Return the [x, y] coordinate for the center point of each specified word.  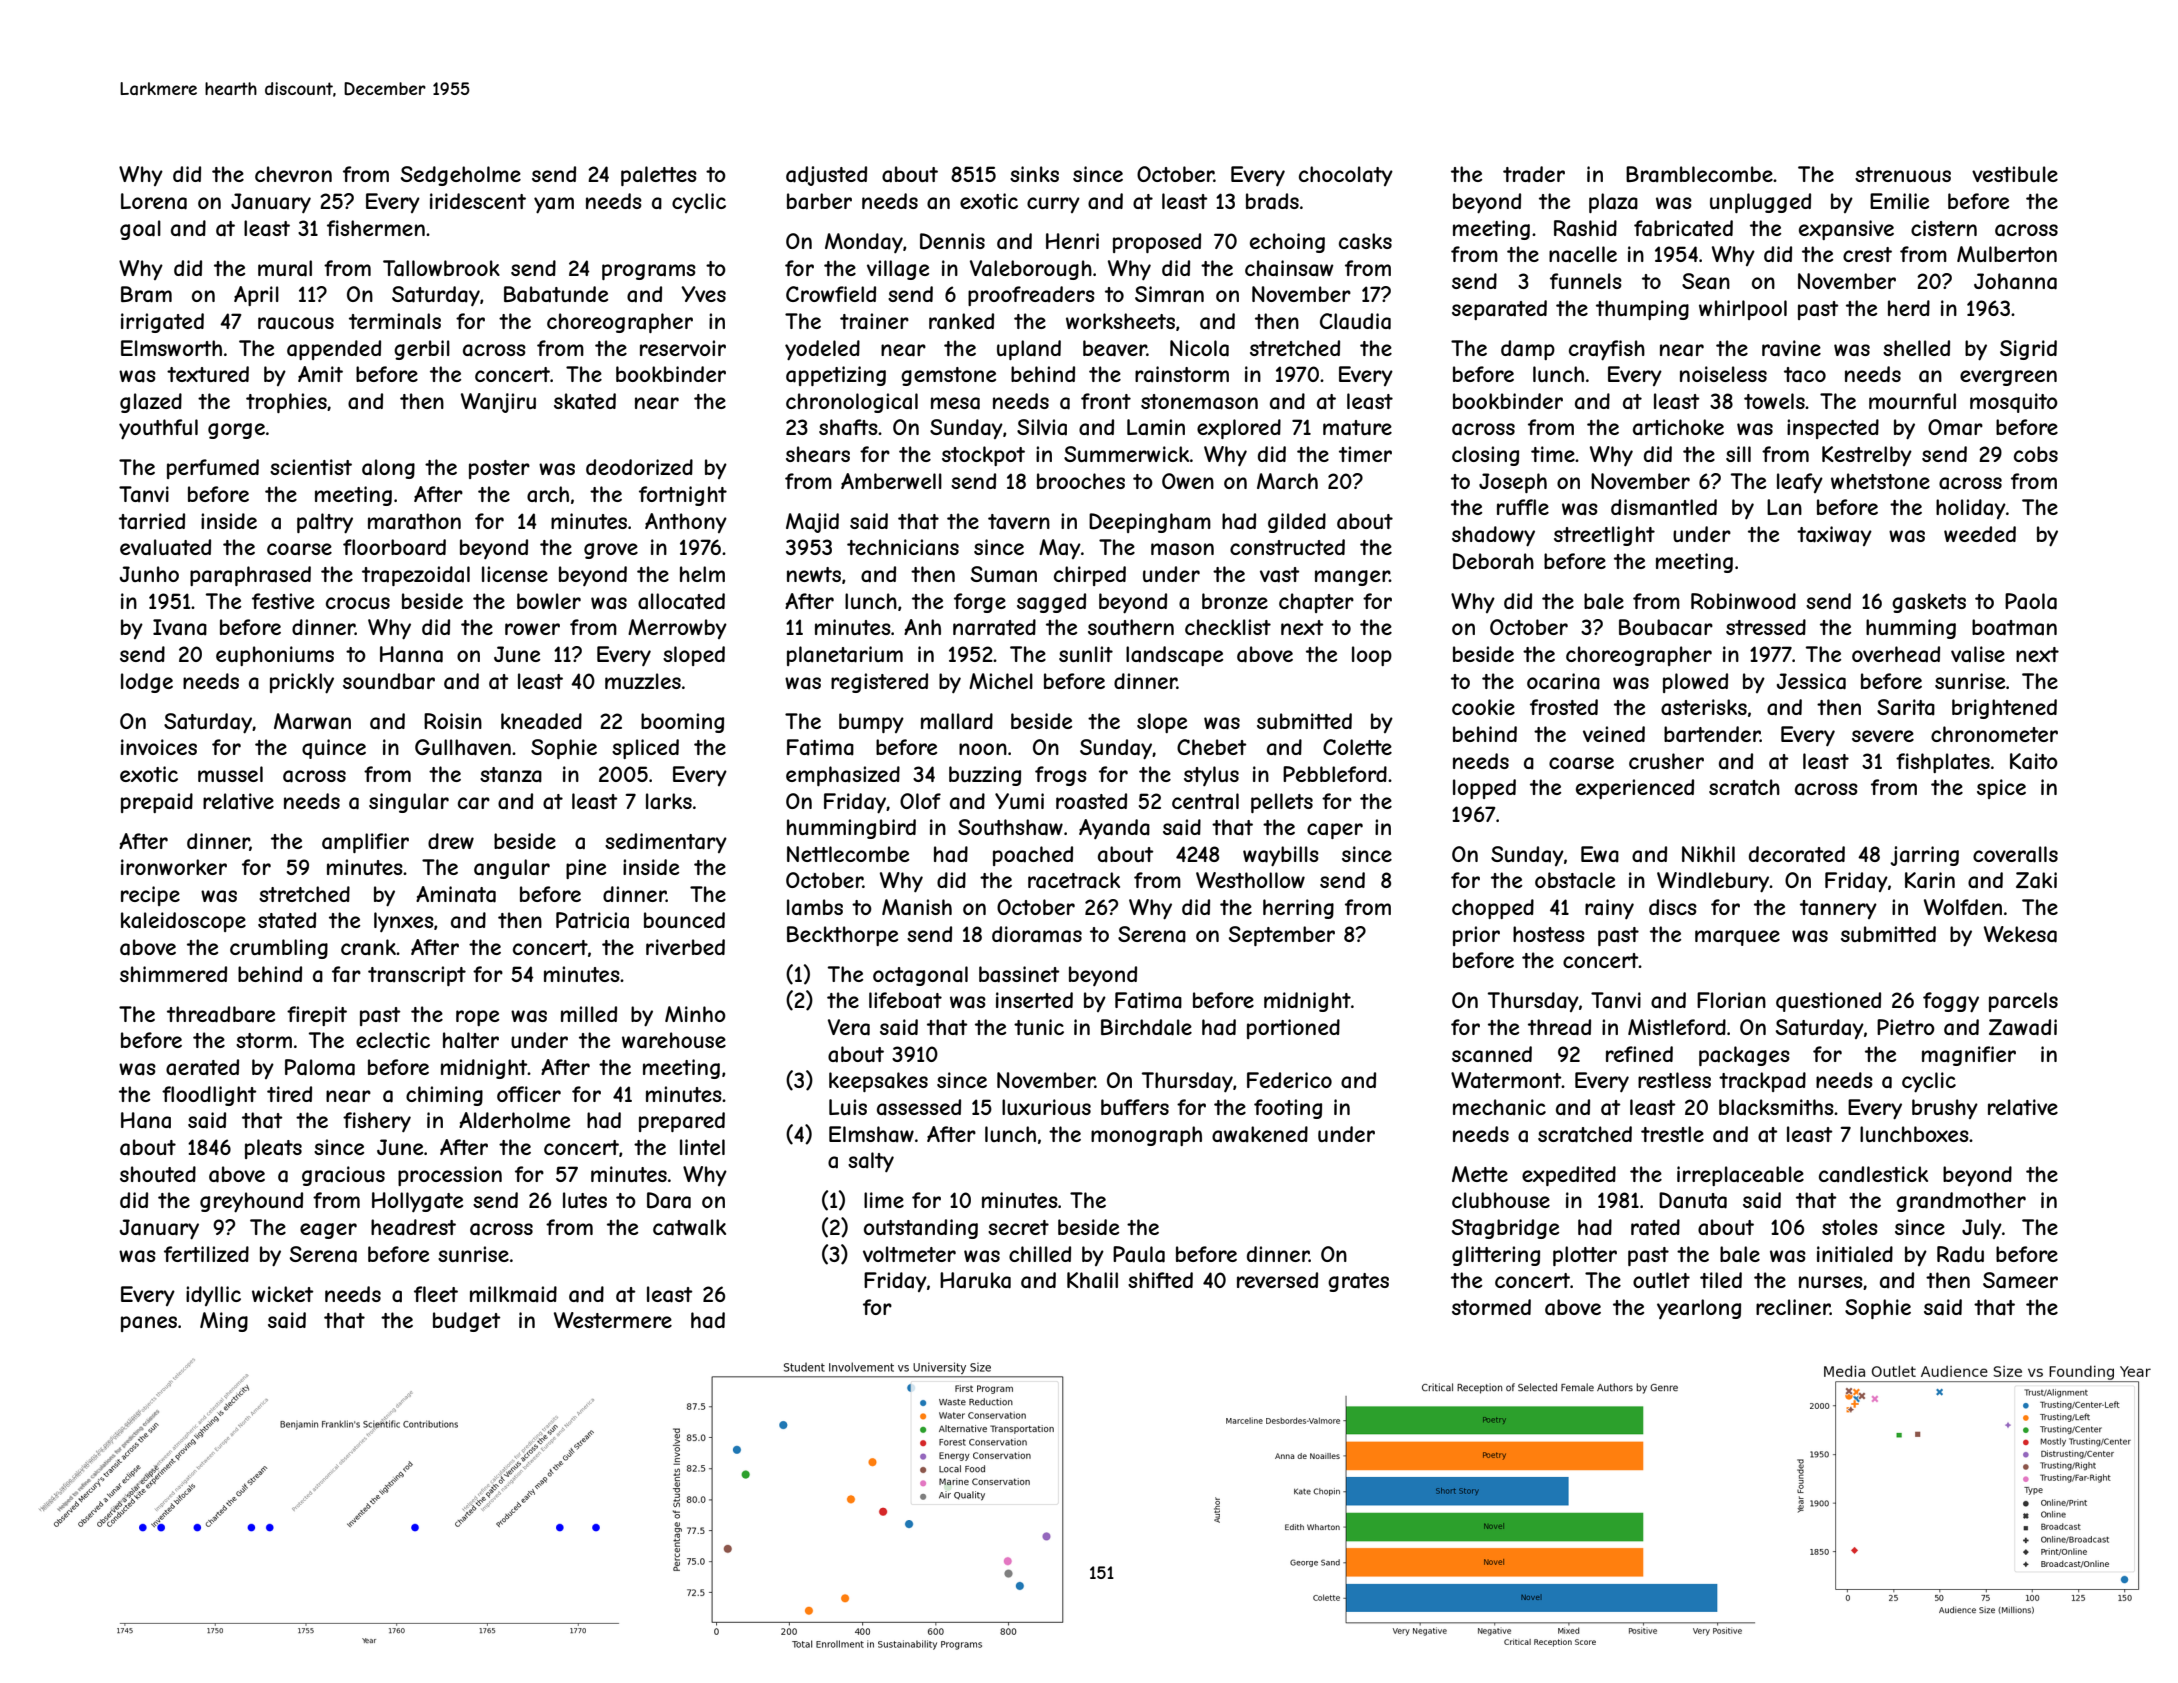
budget [467, 1322]
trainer [874, 321]
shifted [1160, 1280]
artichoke [1678, 427]
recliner [1793, 1307]
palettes [659, 176]
